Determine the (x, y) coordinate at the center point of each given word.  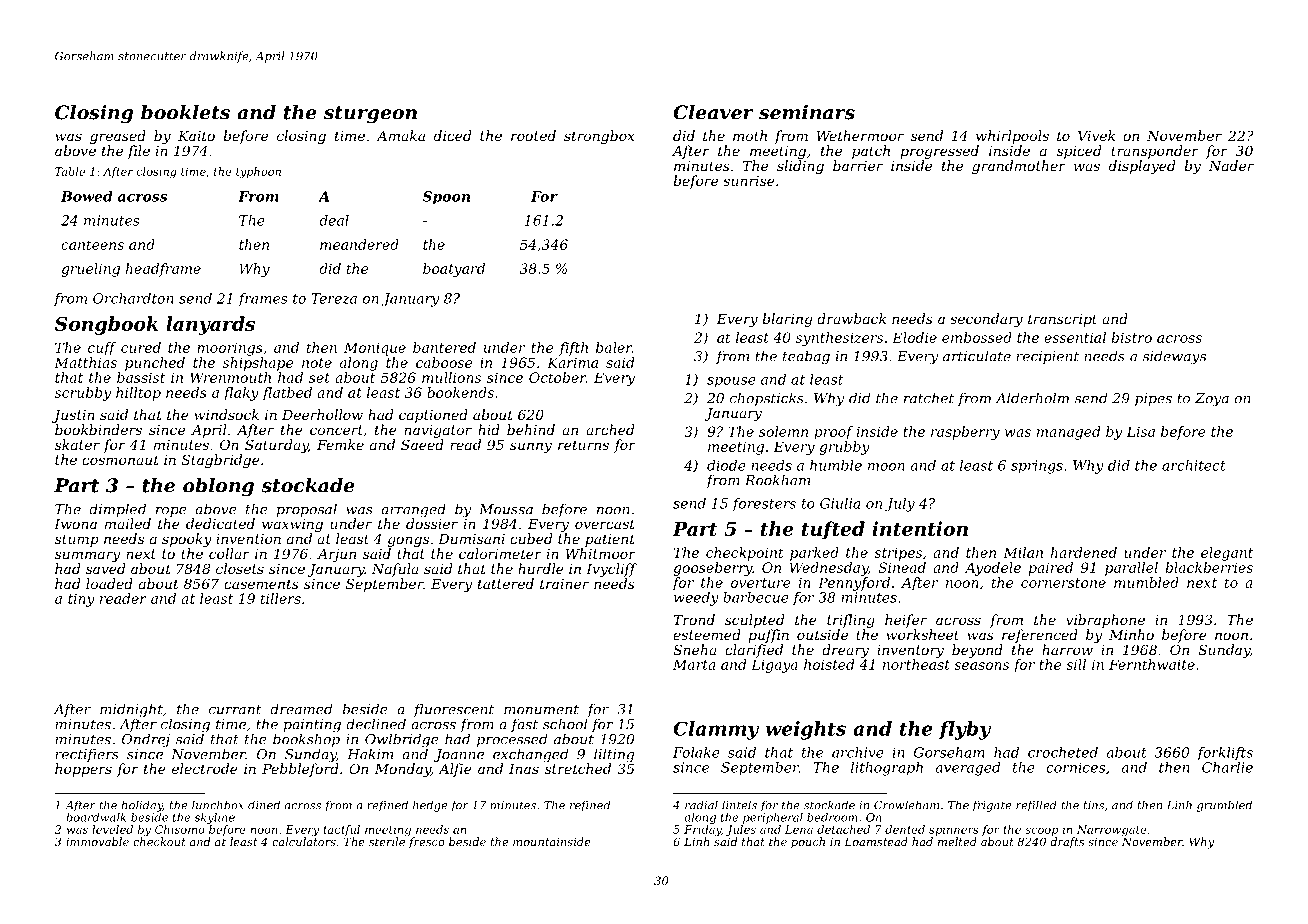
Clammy (716, 730)
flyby (965, 730)
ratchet (929, 398)
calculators (304, 841)
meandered (359, 244)
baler (614, 347)
